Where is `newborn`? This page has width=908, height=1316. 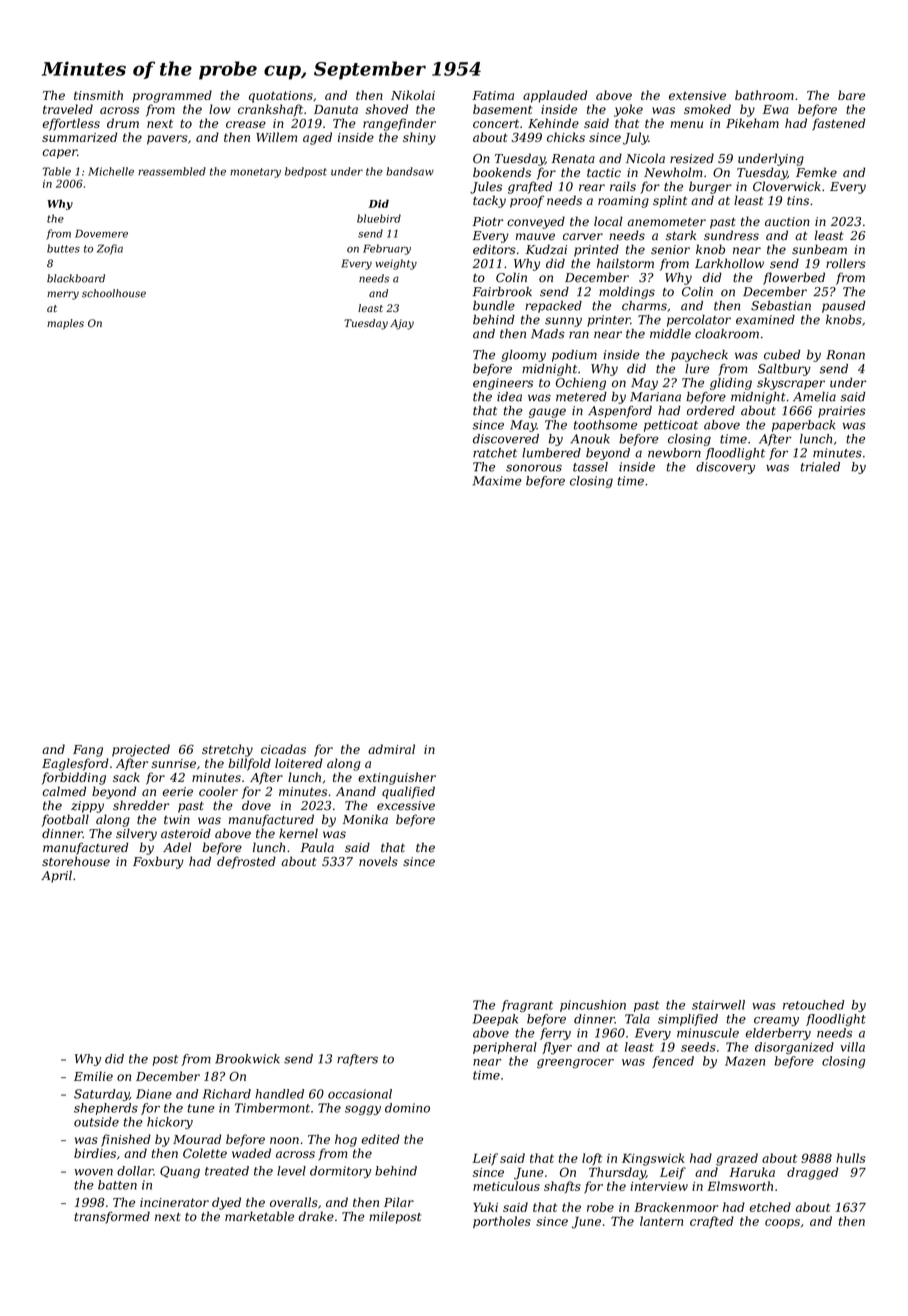
newborn is located at coordinates (674, 453).
